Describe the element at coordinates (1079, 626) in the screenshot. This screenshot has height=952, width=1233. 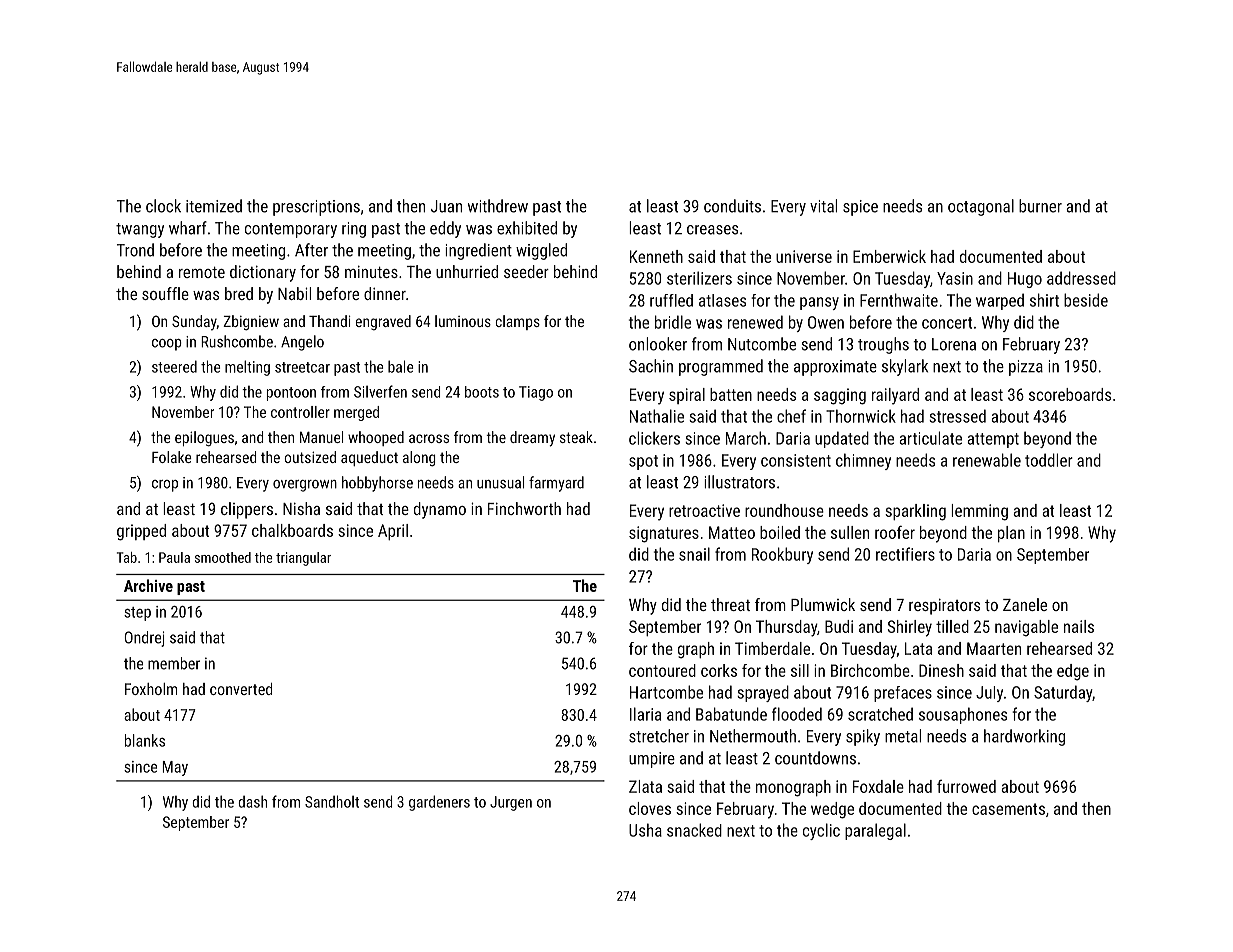
I see `nails` at that location.
